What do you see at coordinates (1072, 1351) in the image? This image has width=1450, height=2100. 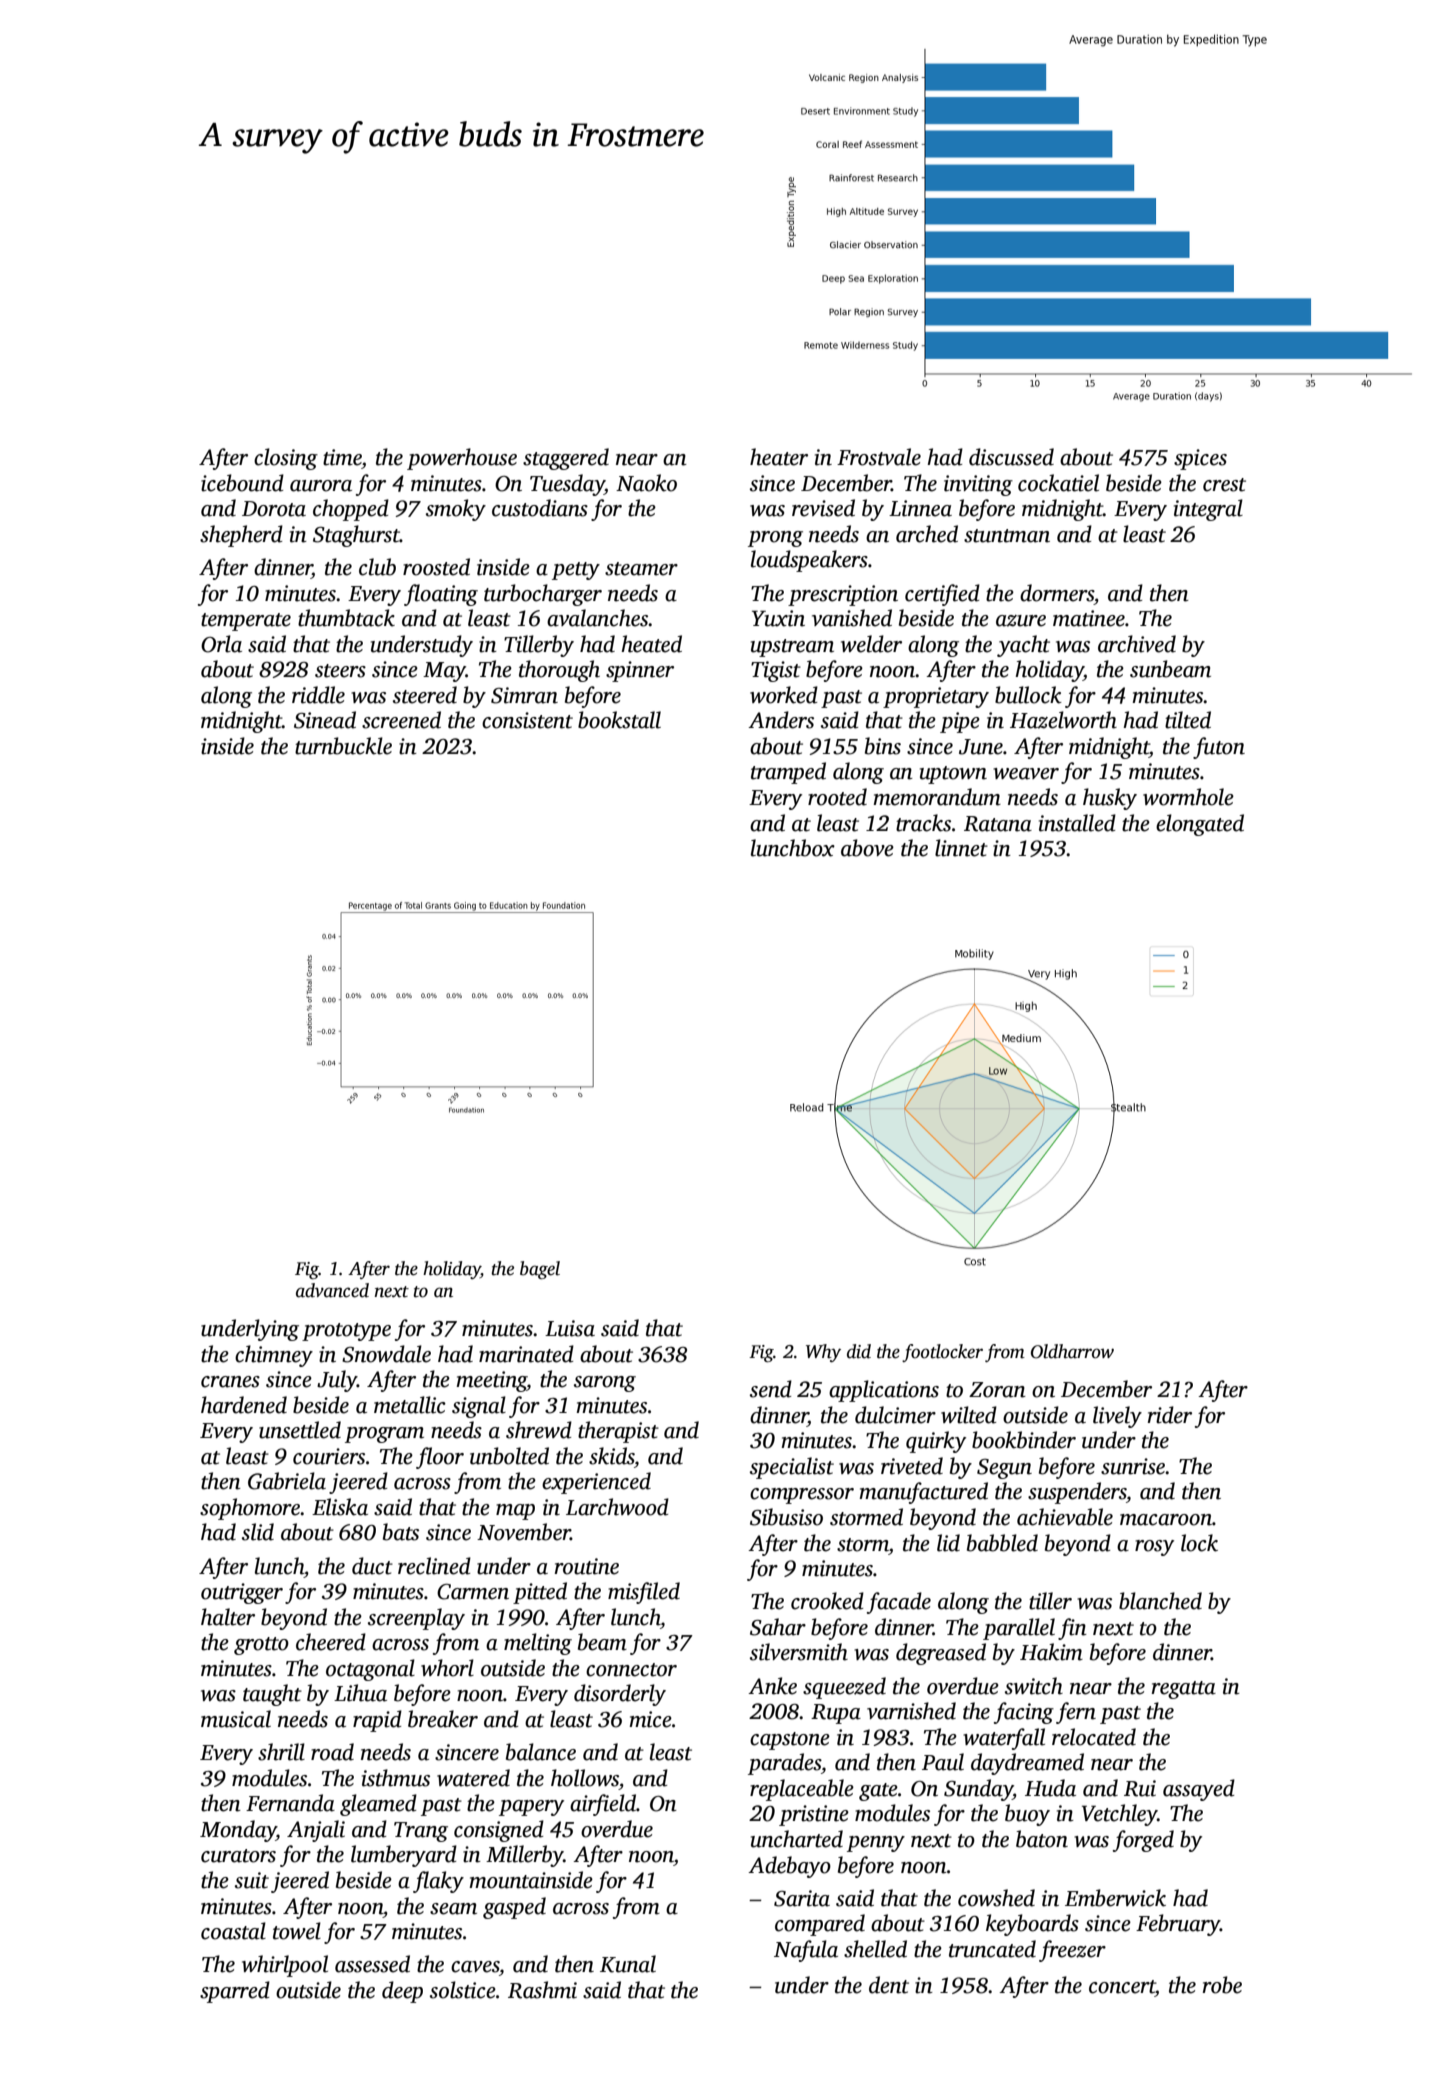 I see `Oldharrow` at bounding box center [1072, 1351].
